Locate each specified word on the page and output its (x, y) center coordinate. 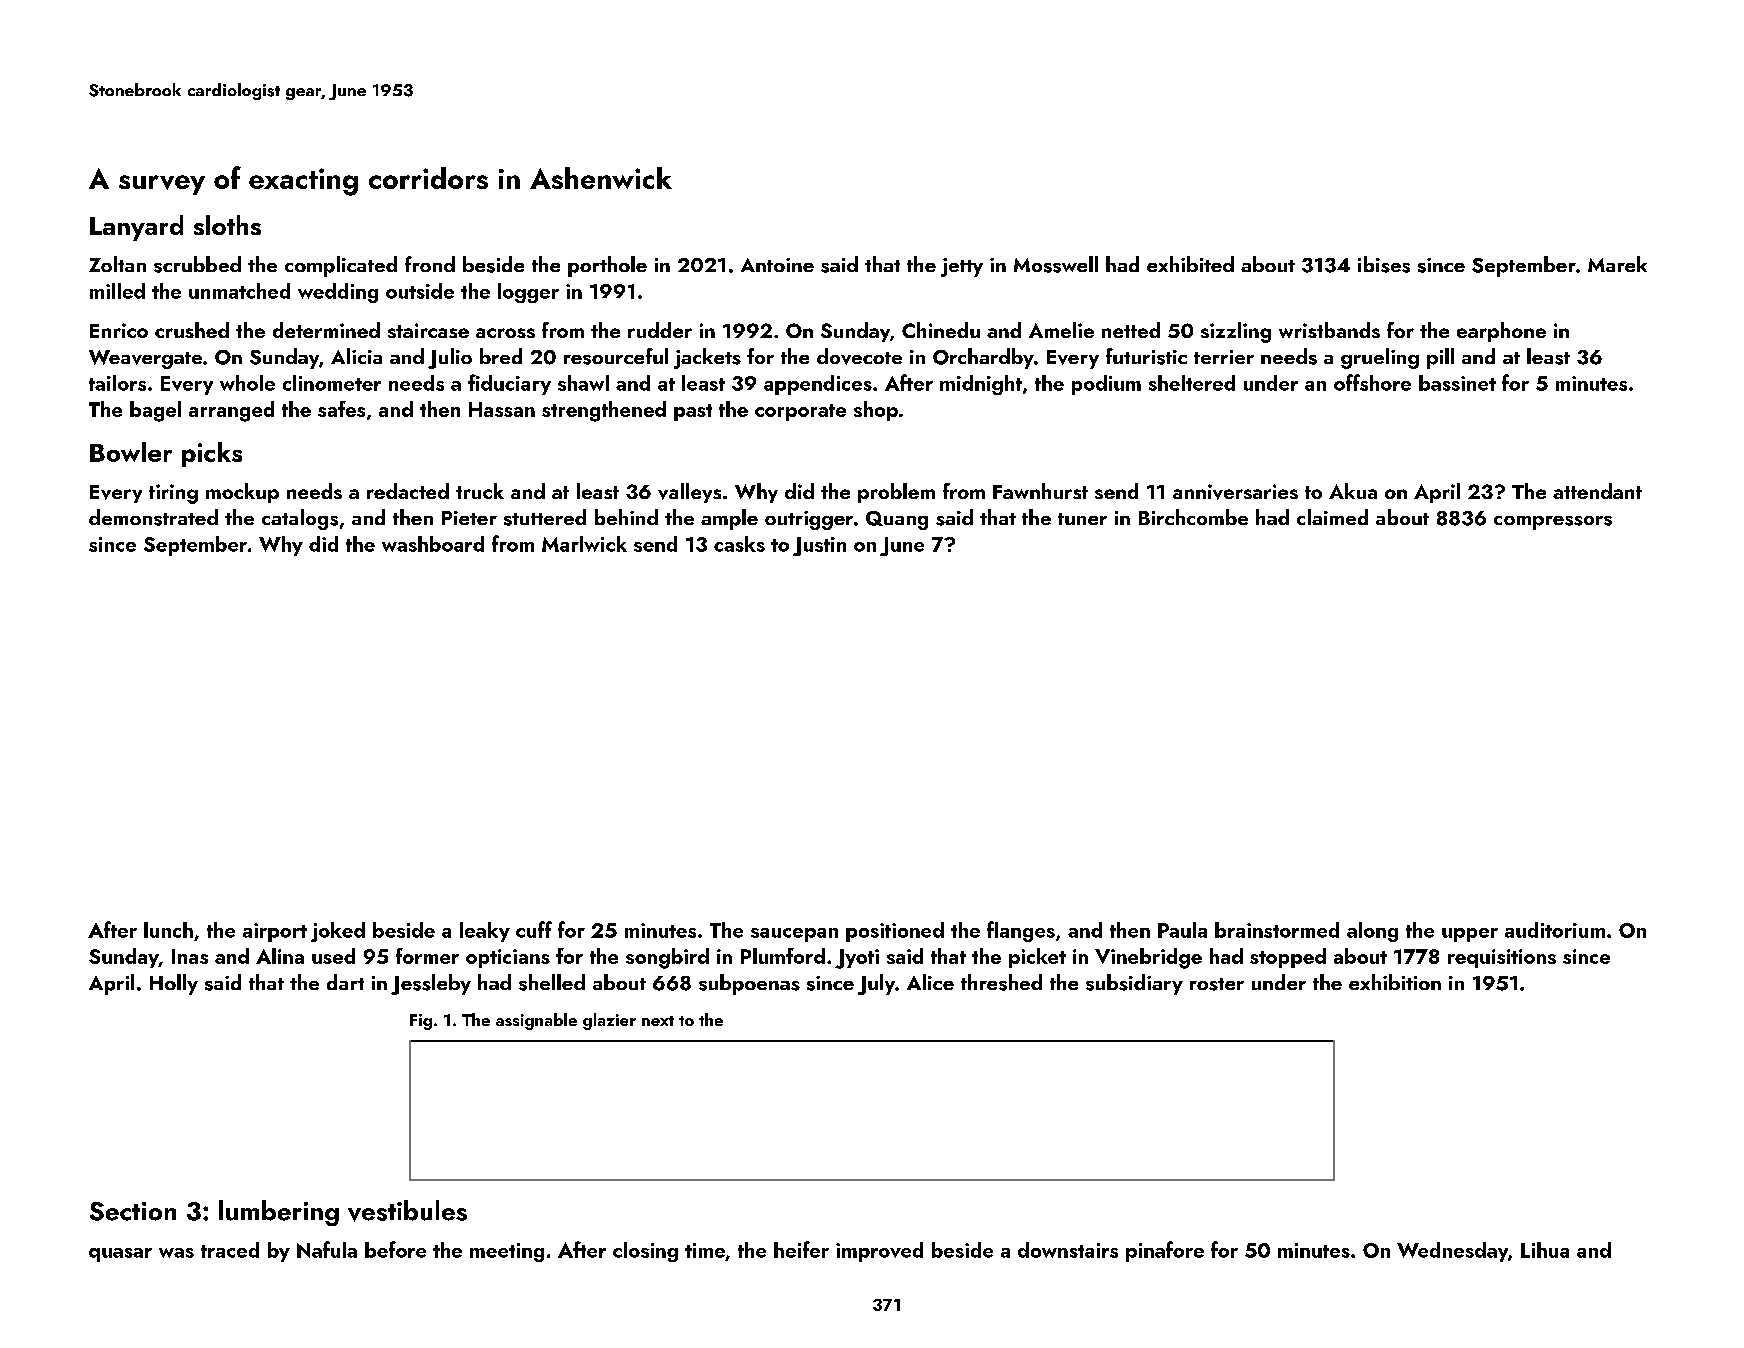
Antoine (777, 265)
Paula (1182, 930)
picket (1037, 958)
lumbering (279, 1213)
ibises (1384, 264)
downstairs (1068, 1250)
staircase (428, 330)
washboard (433, 544)
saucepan (794, 935)
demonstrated (153, 517)
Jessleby (431, 984)
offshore (1372, 382)
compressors (1553, 523)
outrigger (809, 520)
